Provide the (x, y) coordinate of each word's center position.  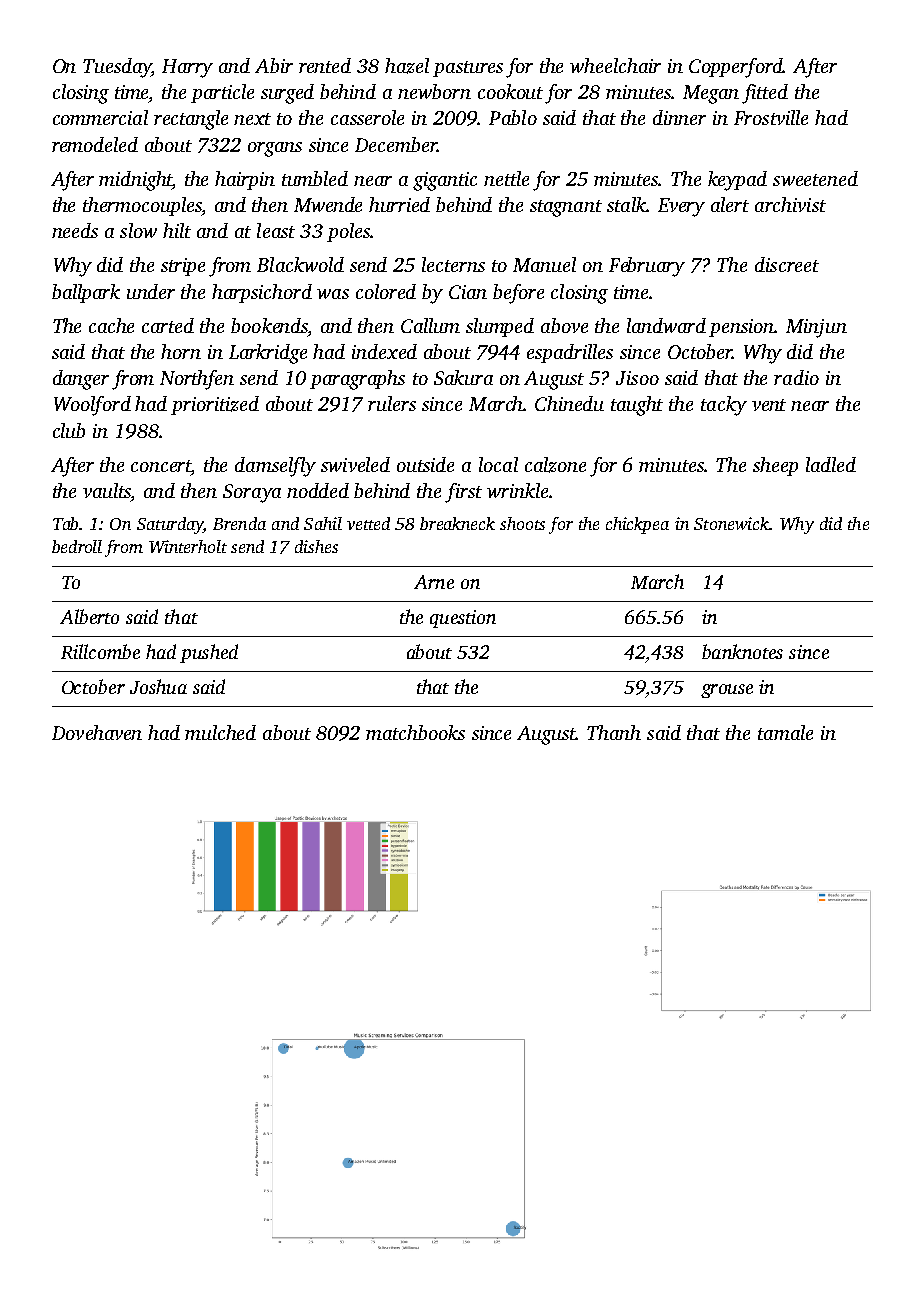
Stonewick (731, 523)
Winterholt (188, 546)
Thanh (614, 732)
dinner (679, 117)
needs (75, 230)
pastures (468, 69)
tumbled (315, 178)
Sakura (463, 377)
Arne (434, 582)
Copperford (736, 68)
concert (161, 467)
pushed (209, 653)
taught (637, 406)
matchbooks (415, 732)
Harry (187, 68)
